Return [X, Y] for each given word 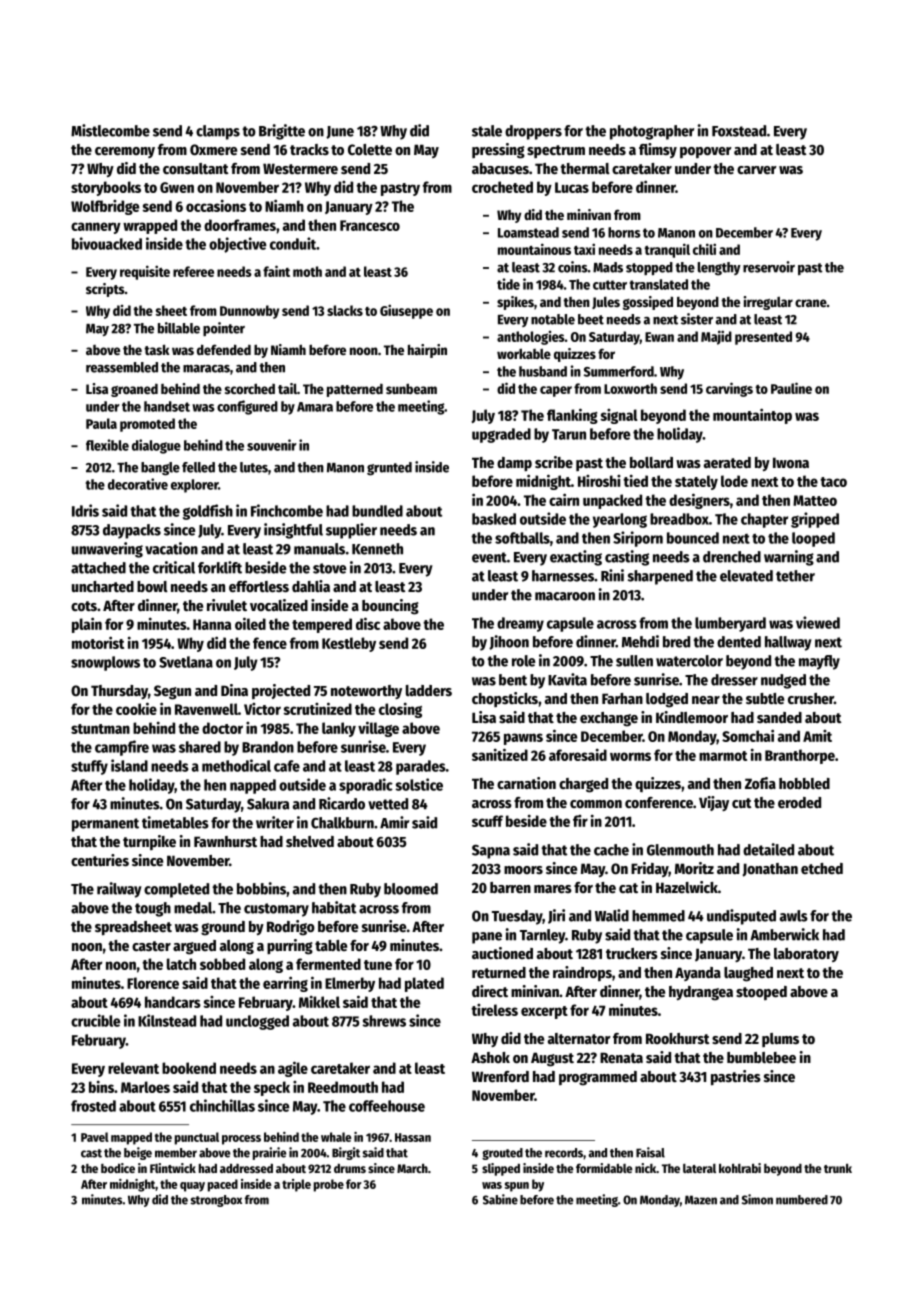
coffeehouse [387, 1106]
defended [224, 349]
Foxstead [739, 131]
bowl [152, 586]
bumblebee [761, 1057]
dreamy [520, 624]
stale [487, 131]
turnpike [149, 842]
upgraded [501, 435]
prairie [269, 1153]
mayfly [819, 662]
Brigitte [282, 132]
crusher [811, 698]
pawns [523, 739]
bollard [651, 462]
